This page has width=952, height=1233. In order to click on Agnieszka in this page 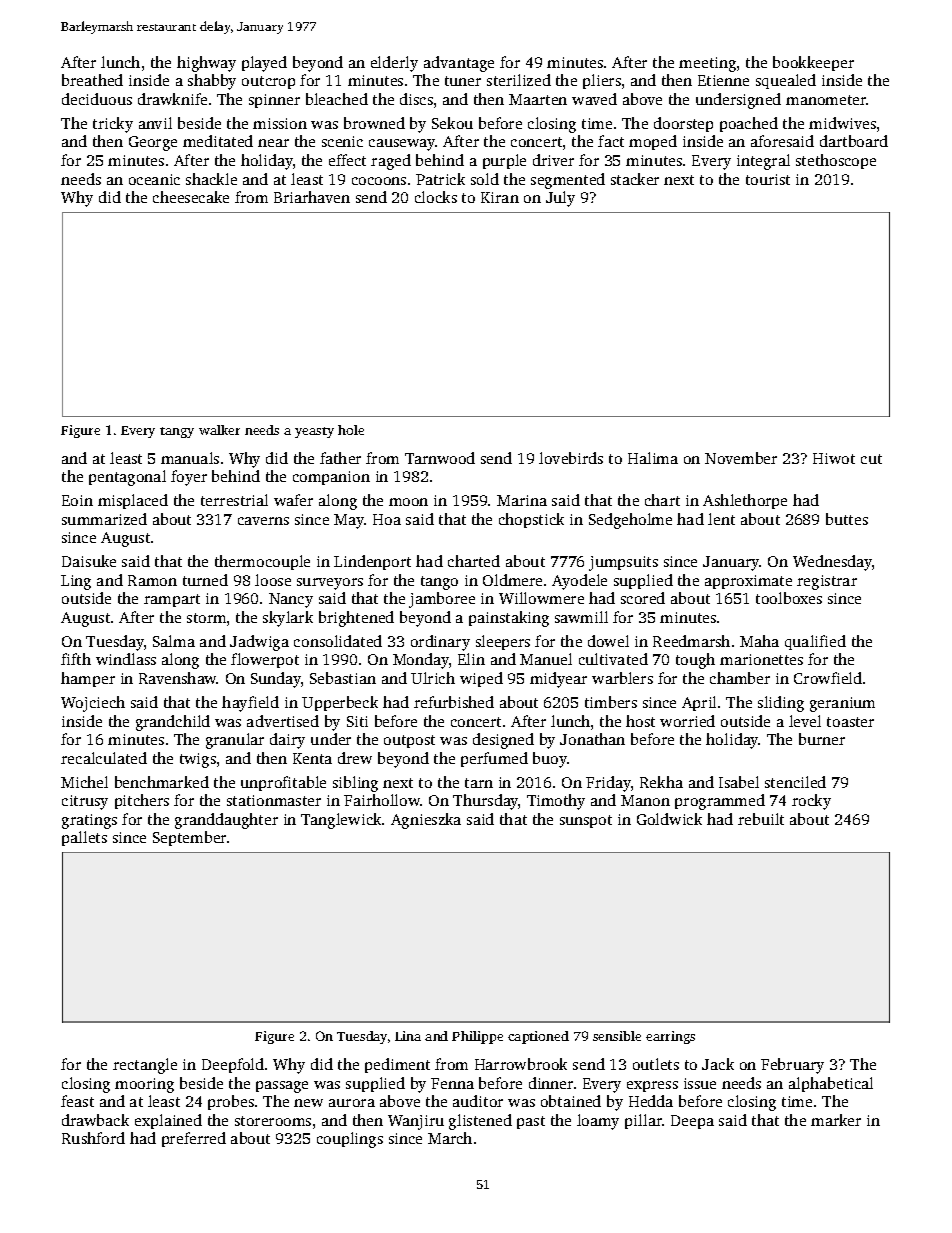, I will do `click(426, 821)`.
